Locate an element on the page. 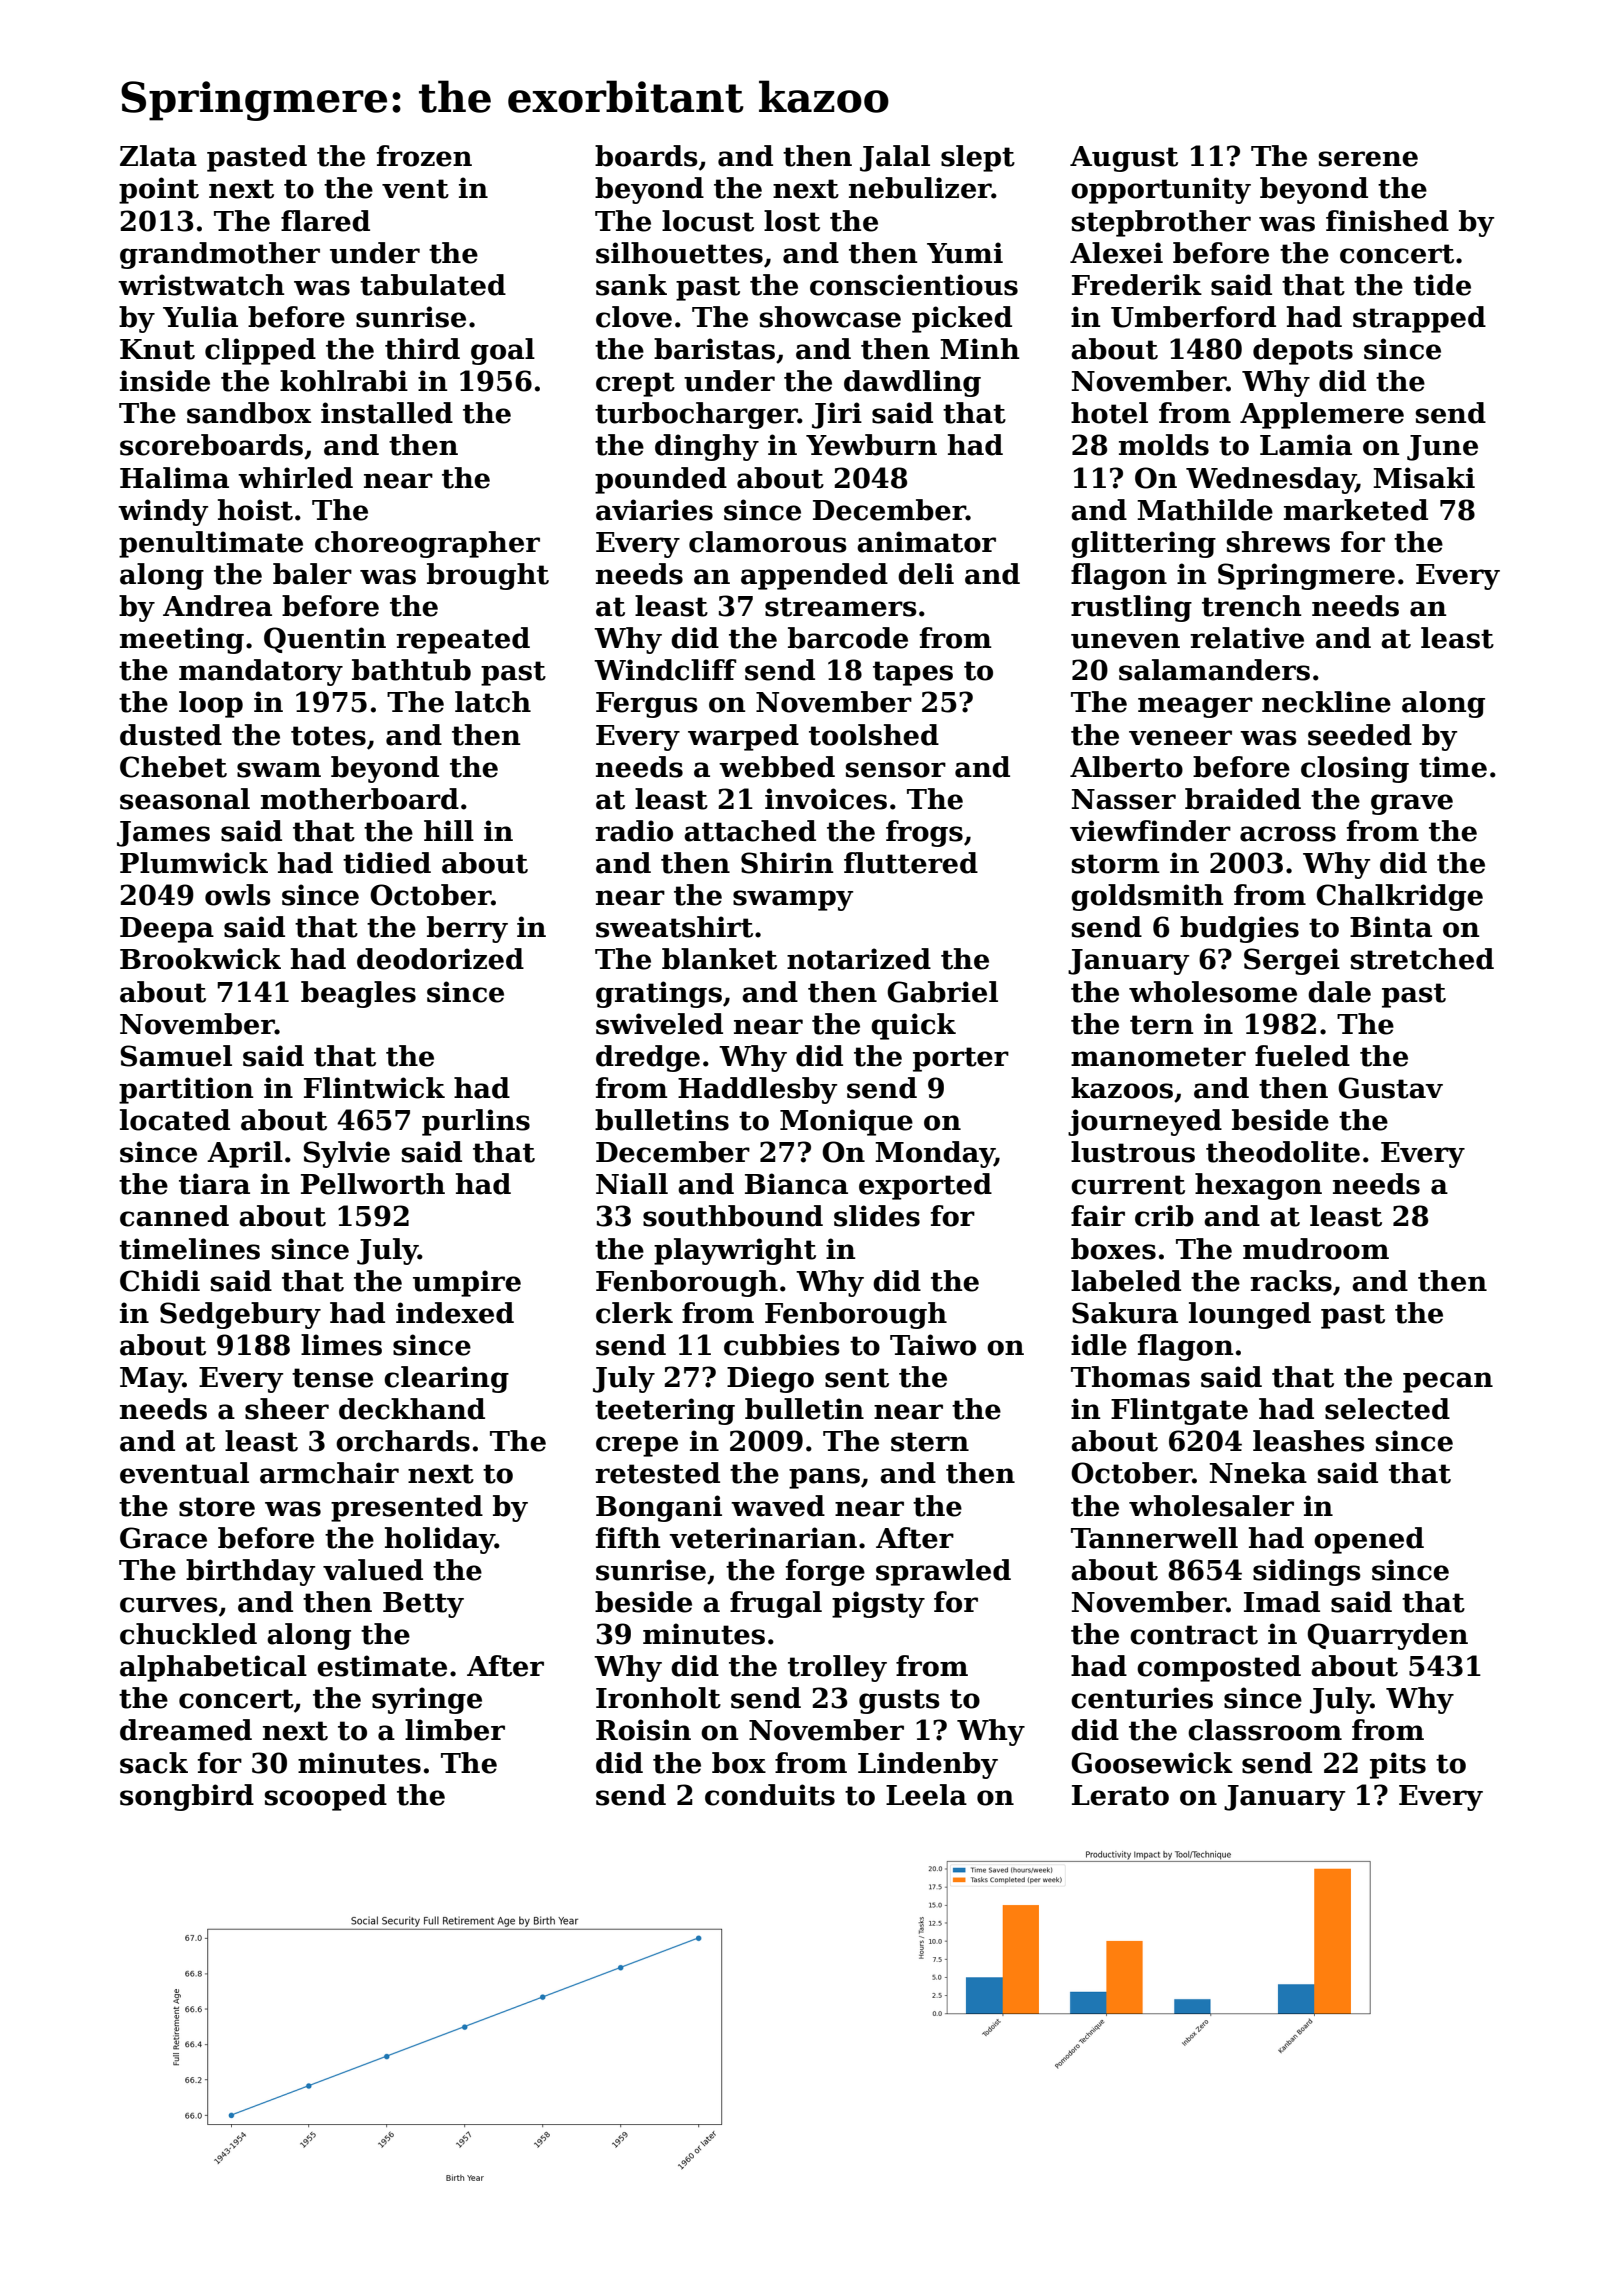  trench is located at coordinates (1252, 606).
